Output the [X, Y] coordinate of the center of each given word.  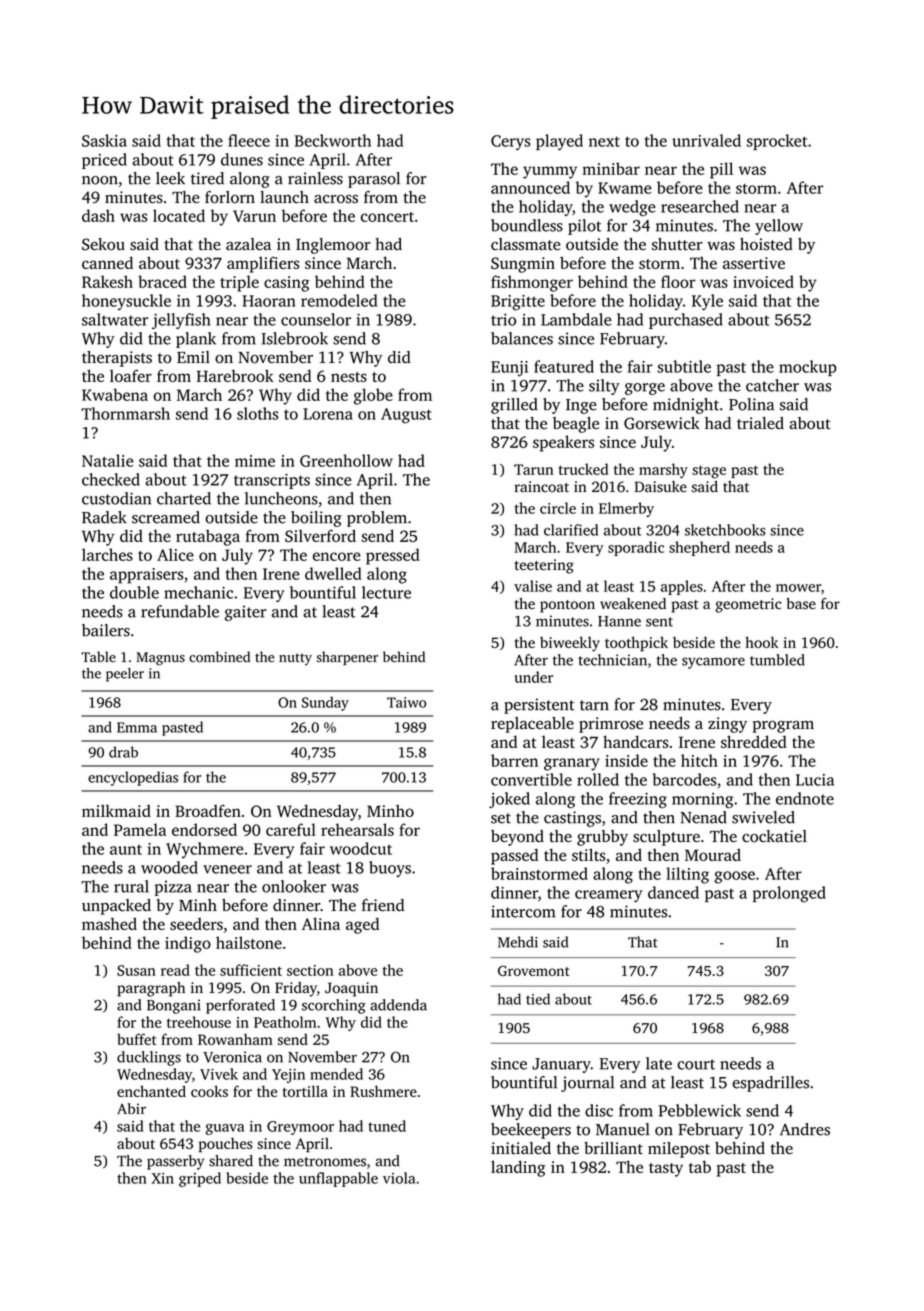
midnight [686, 406]
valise [533, 586]
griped [200, 1179]
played [559, 142]
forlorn [230, 197]
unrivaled [706, 140]
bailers [106, 630]
